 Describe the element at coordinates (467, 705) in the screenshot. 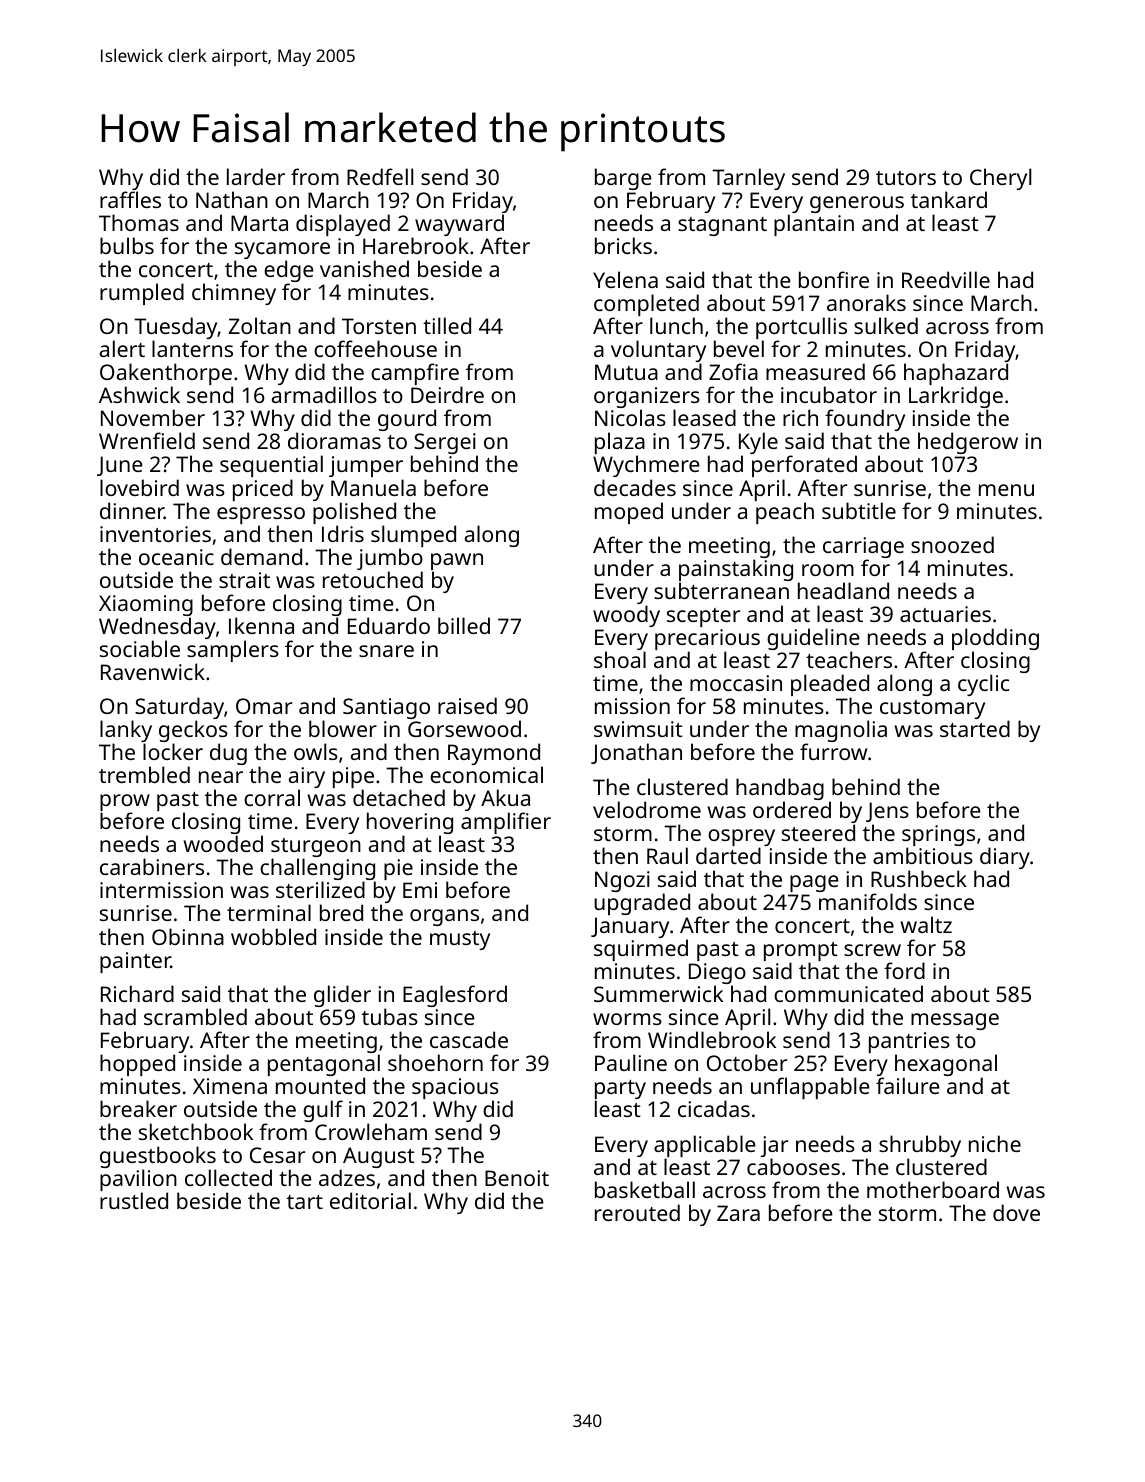

I see `raised` at that location.
